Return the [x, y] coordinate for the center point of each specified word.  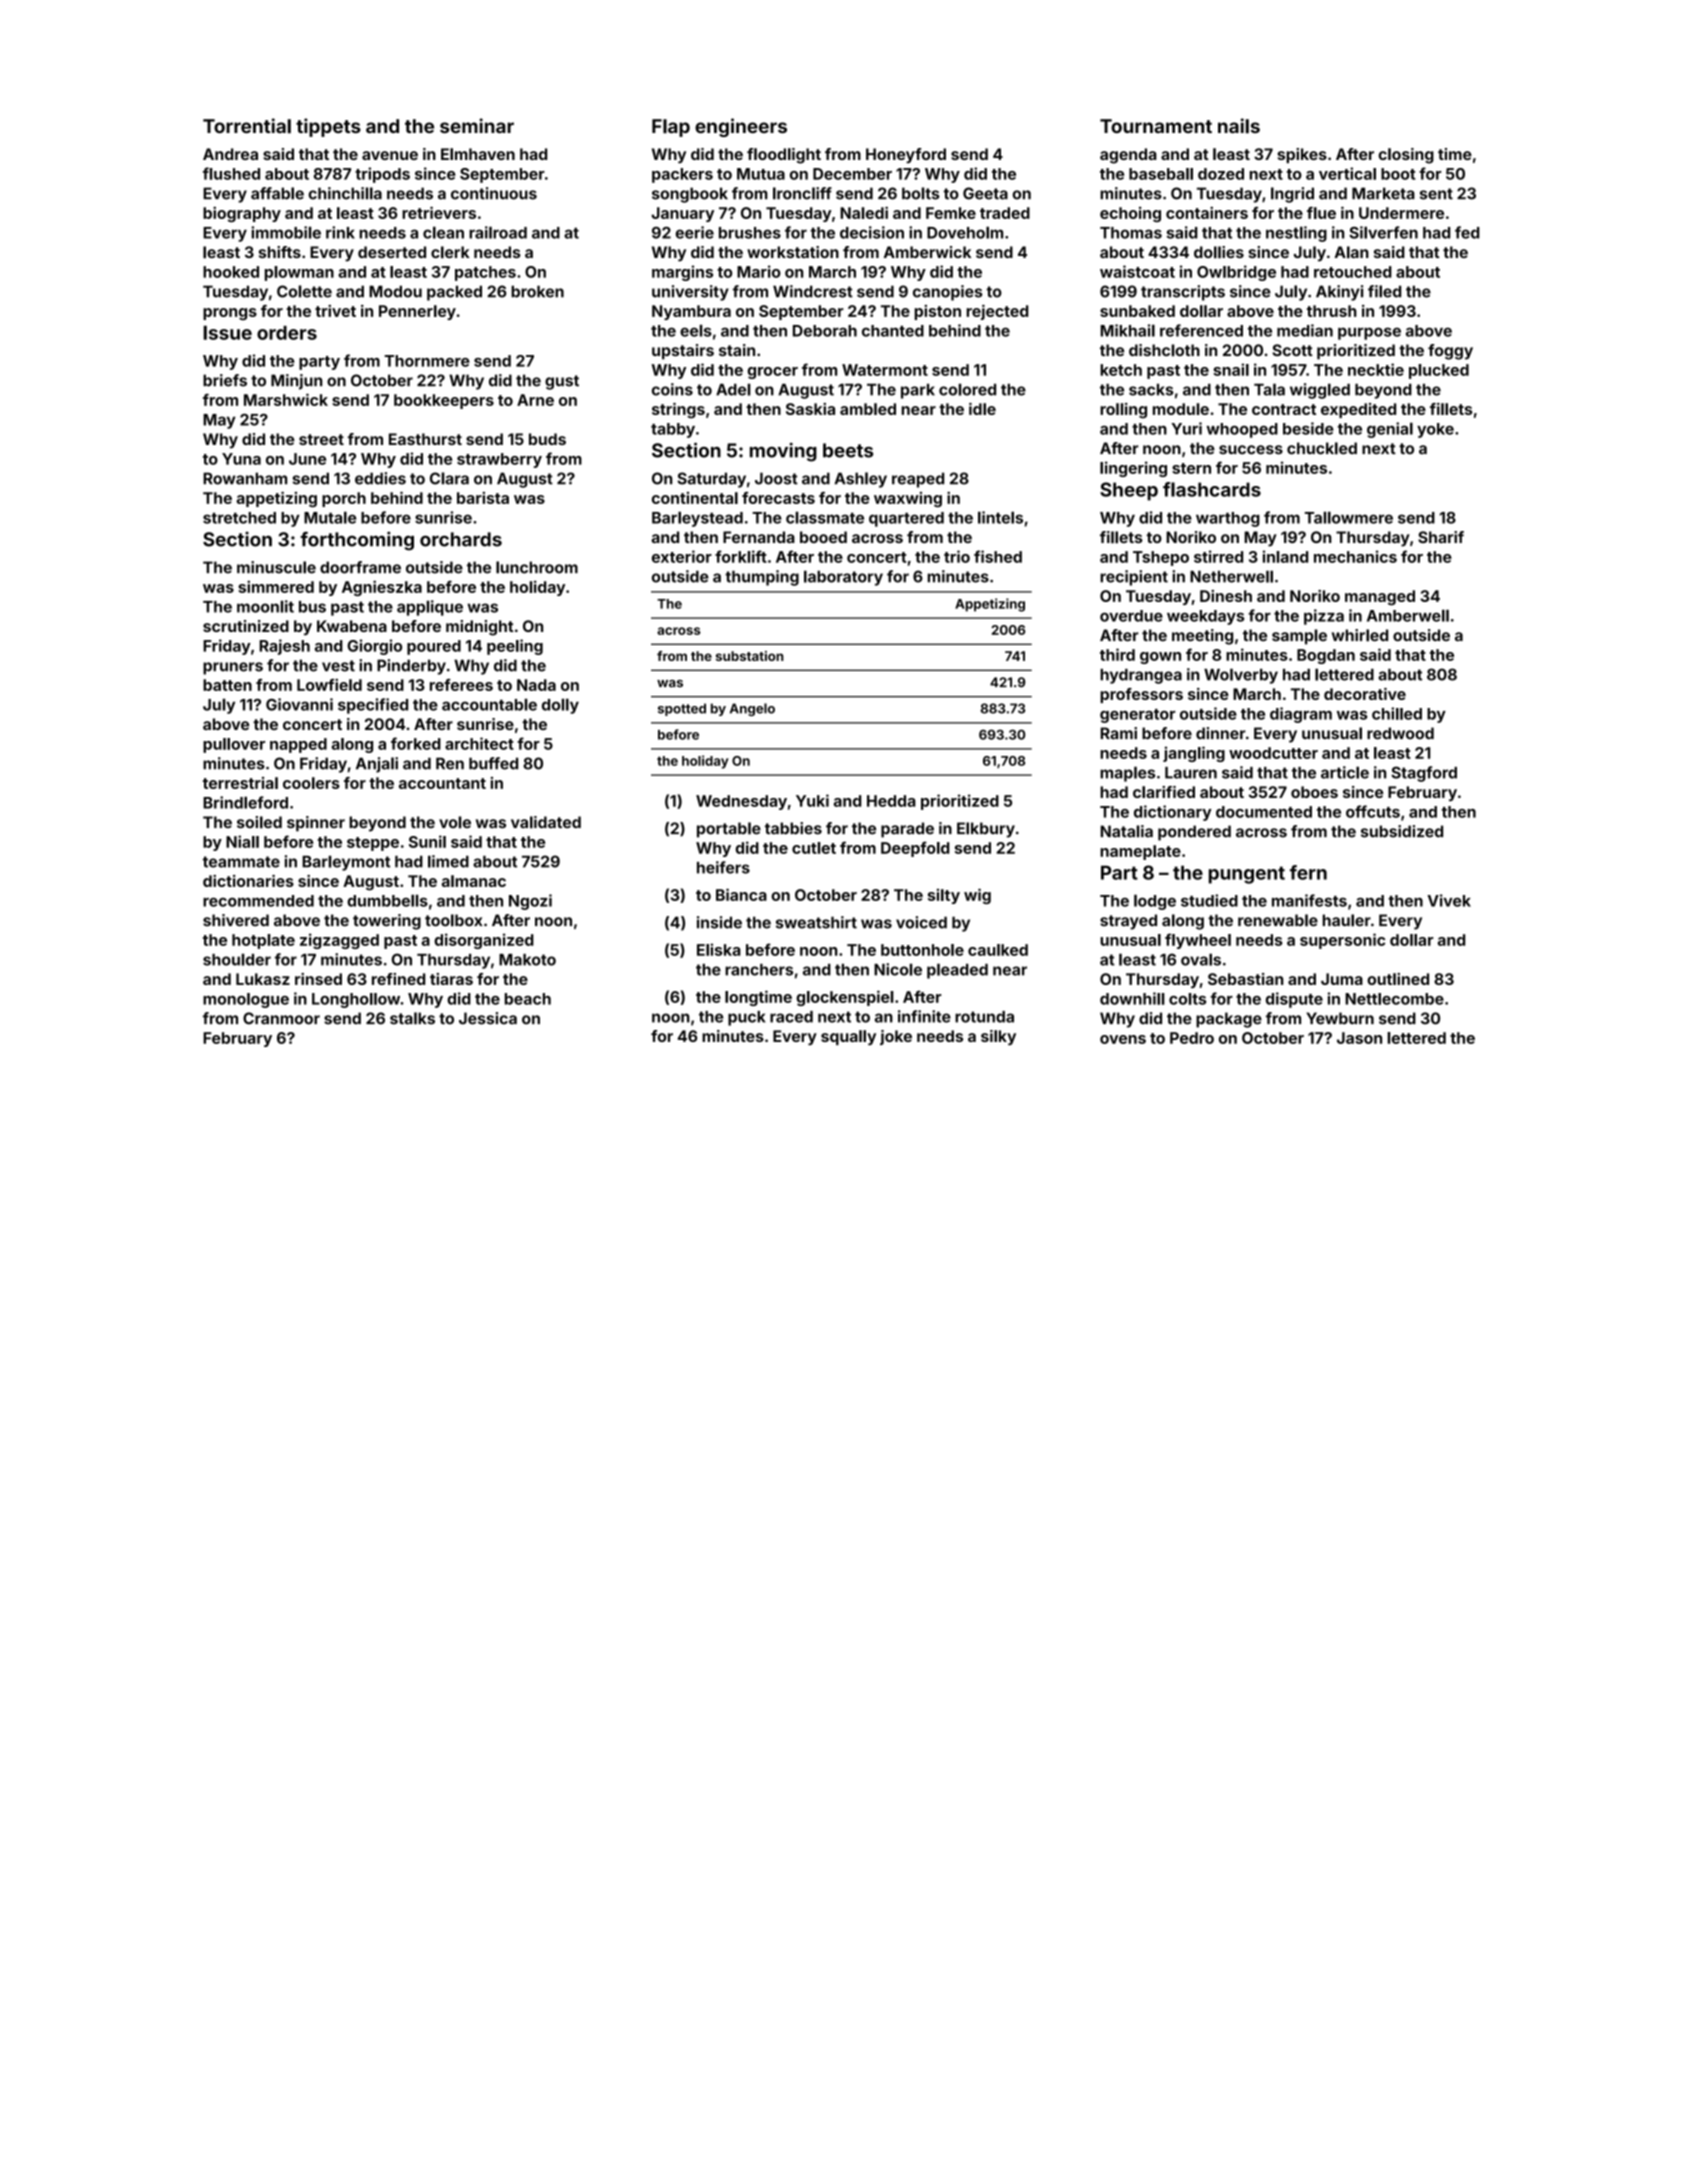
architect [479, 743]
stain [737, 350]
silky [998, 1037]
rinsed [318, 979]
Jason [1359, 1038]
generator [1137, 716]
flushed [231, 173]
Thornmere [427, 361]
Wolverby [1241, 676]
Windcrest [813, 291]
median [1305, 330]
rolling [1123, 411]
